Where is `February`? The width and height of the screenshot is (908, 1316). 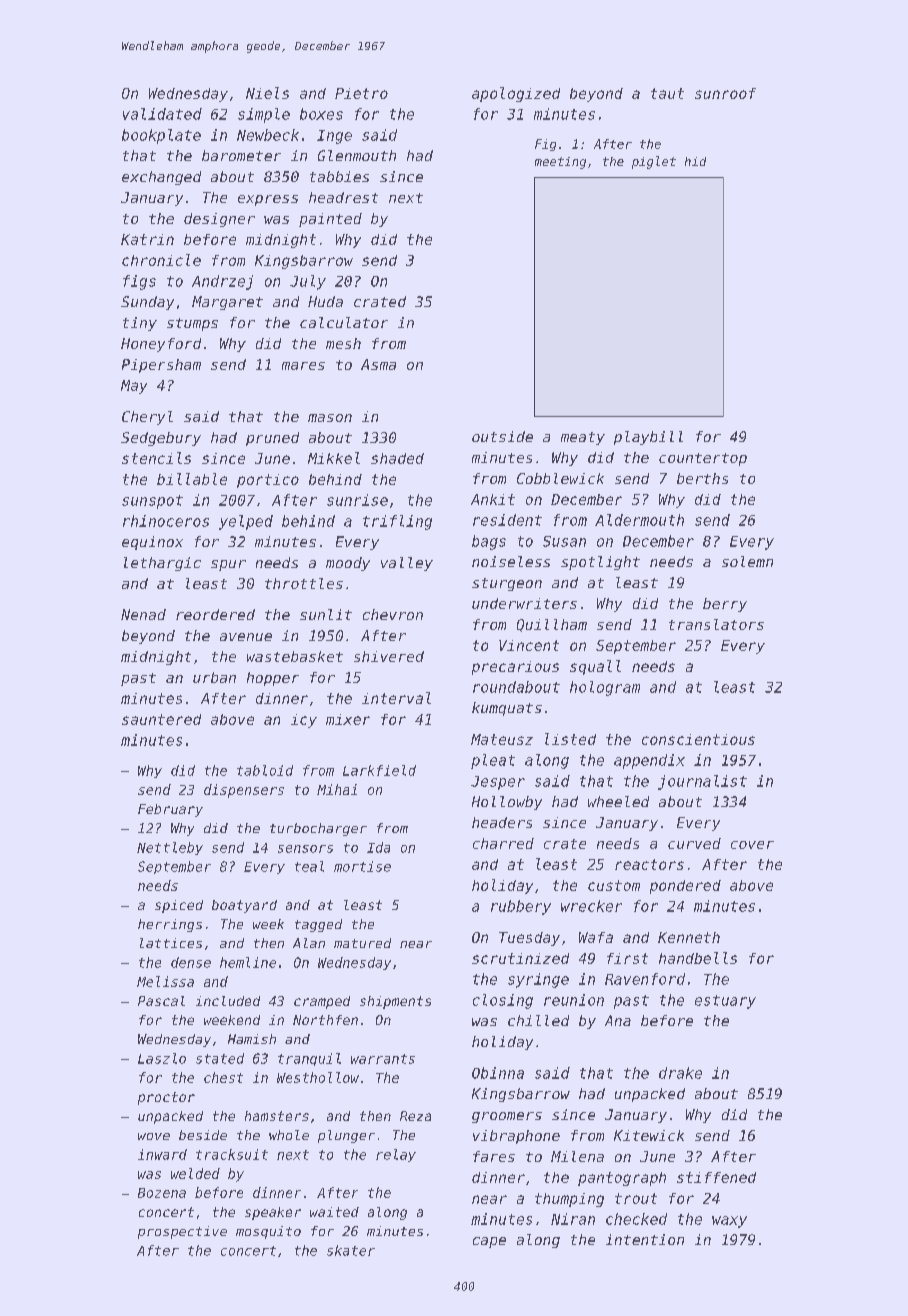
February is located at coordinates (170, 810).
